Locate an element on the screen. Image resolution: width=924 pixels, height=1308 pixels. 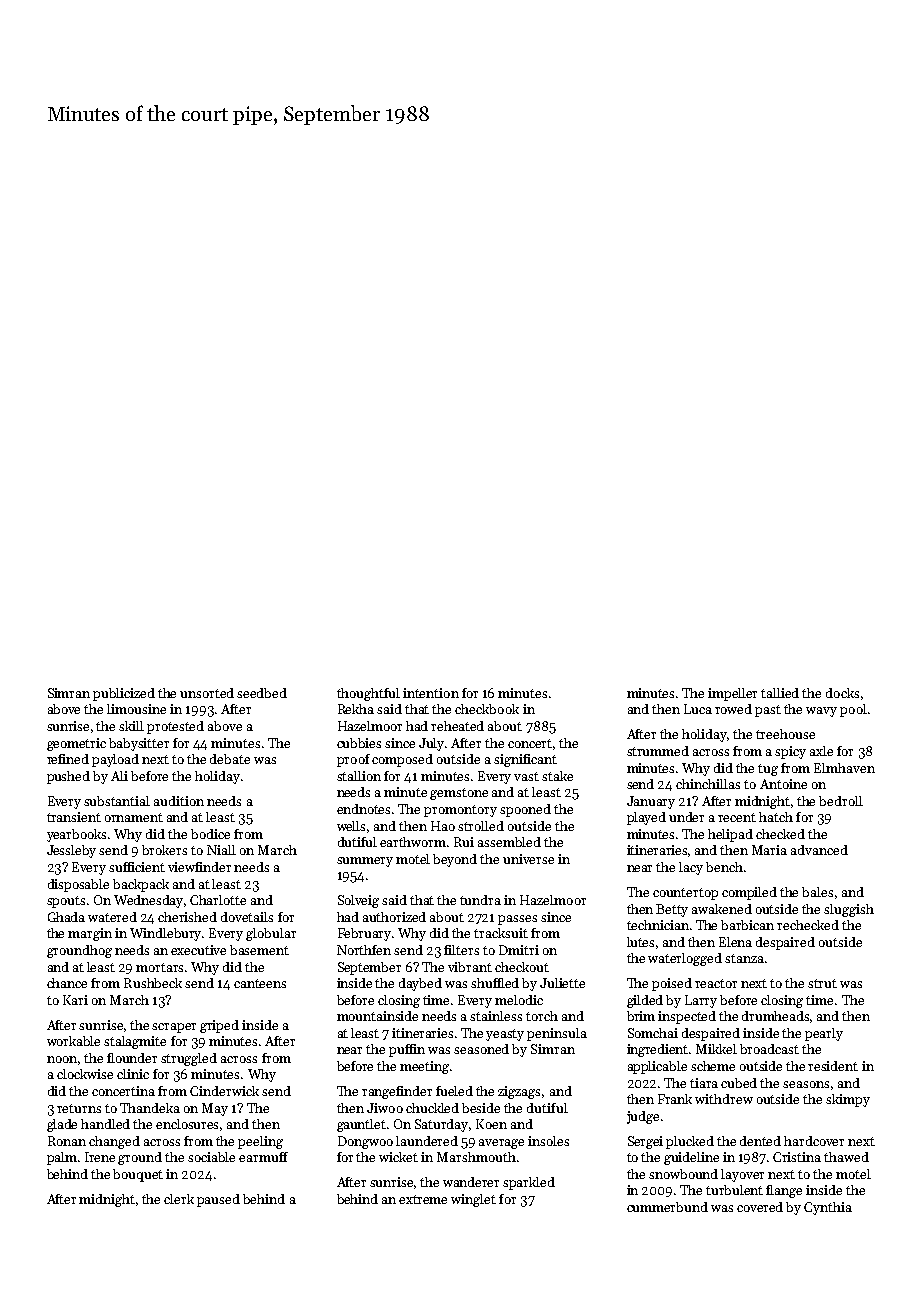
Rushbeck is located at coordinates (153, 983).
